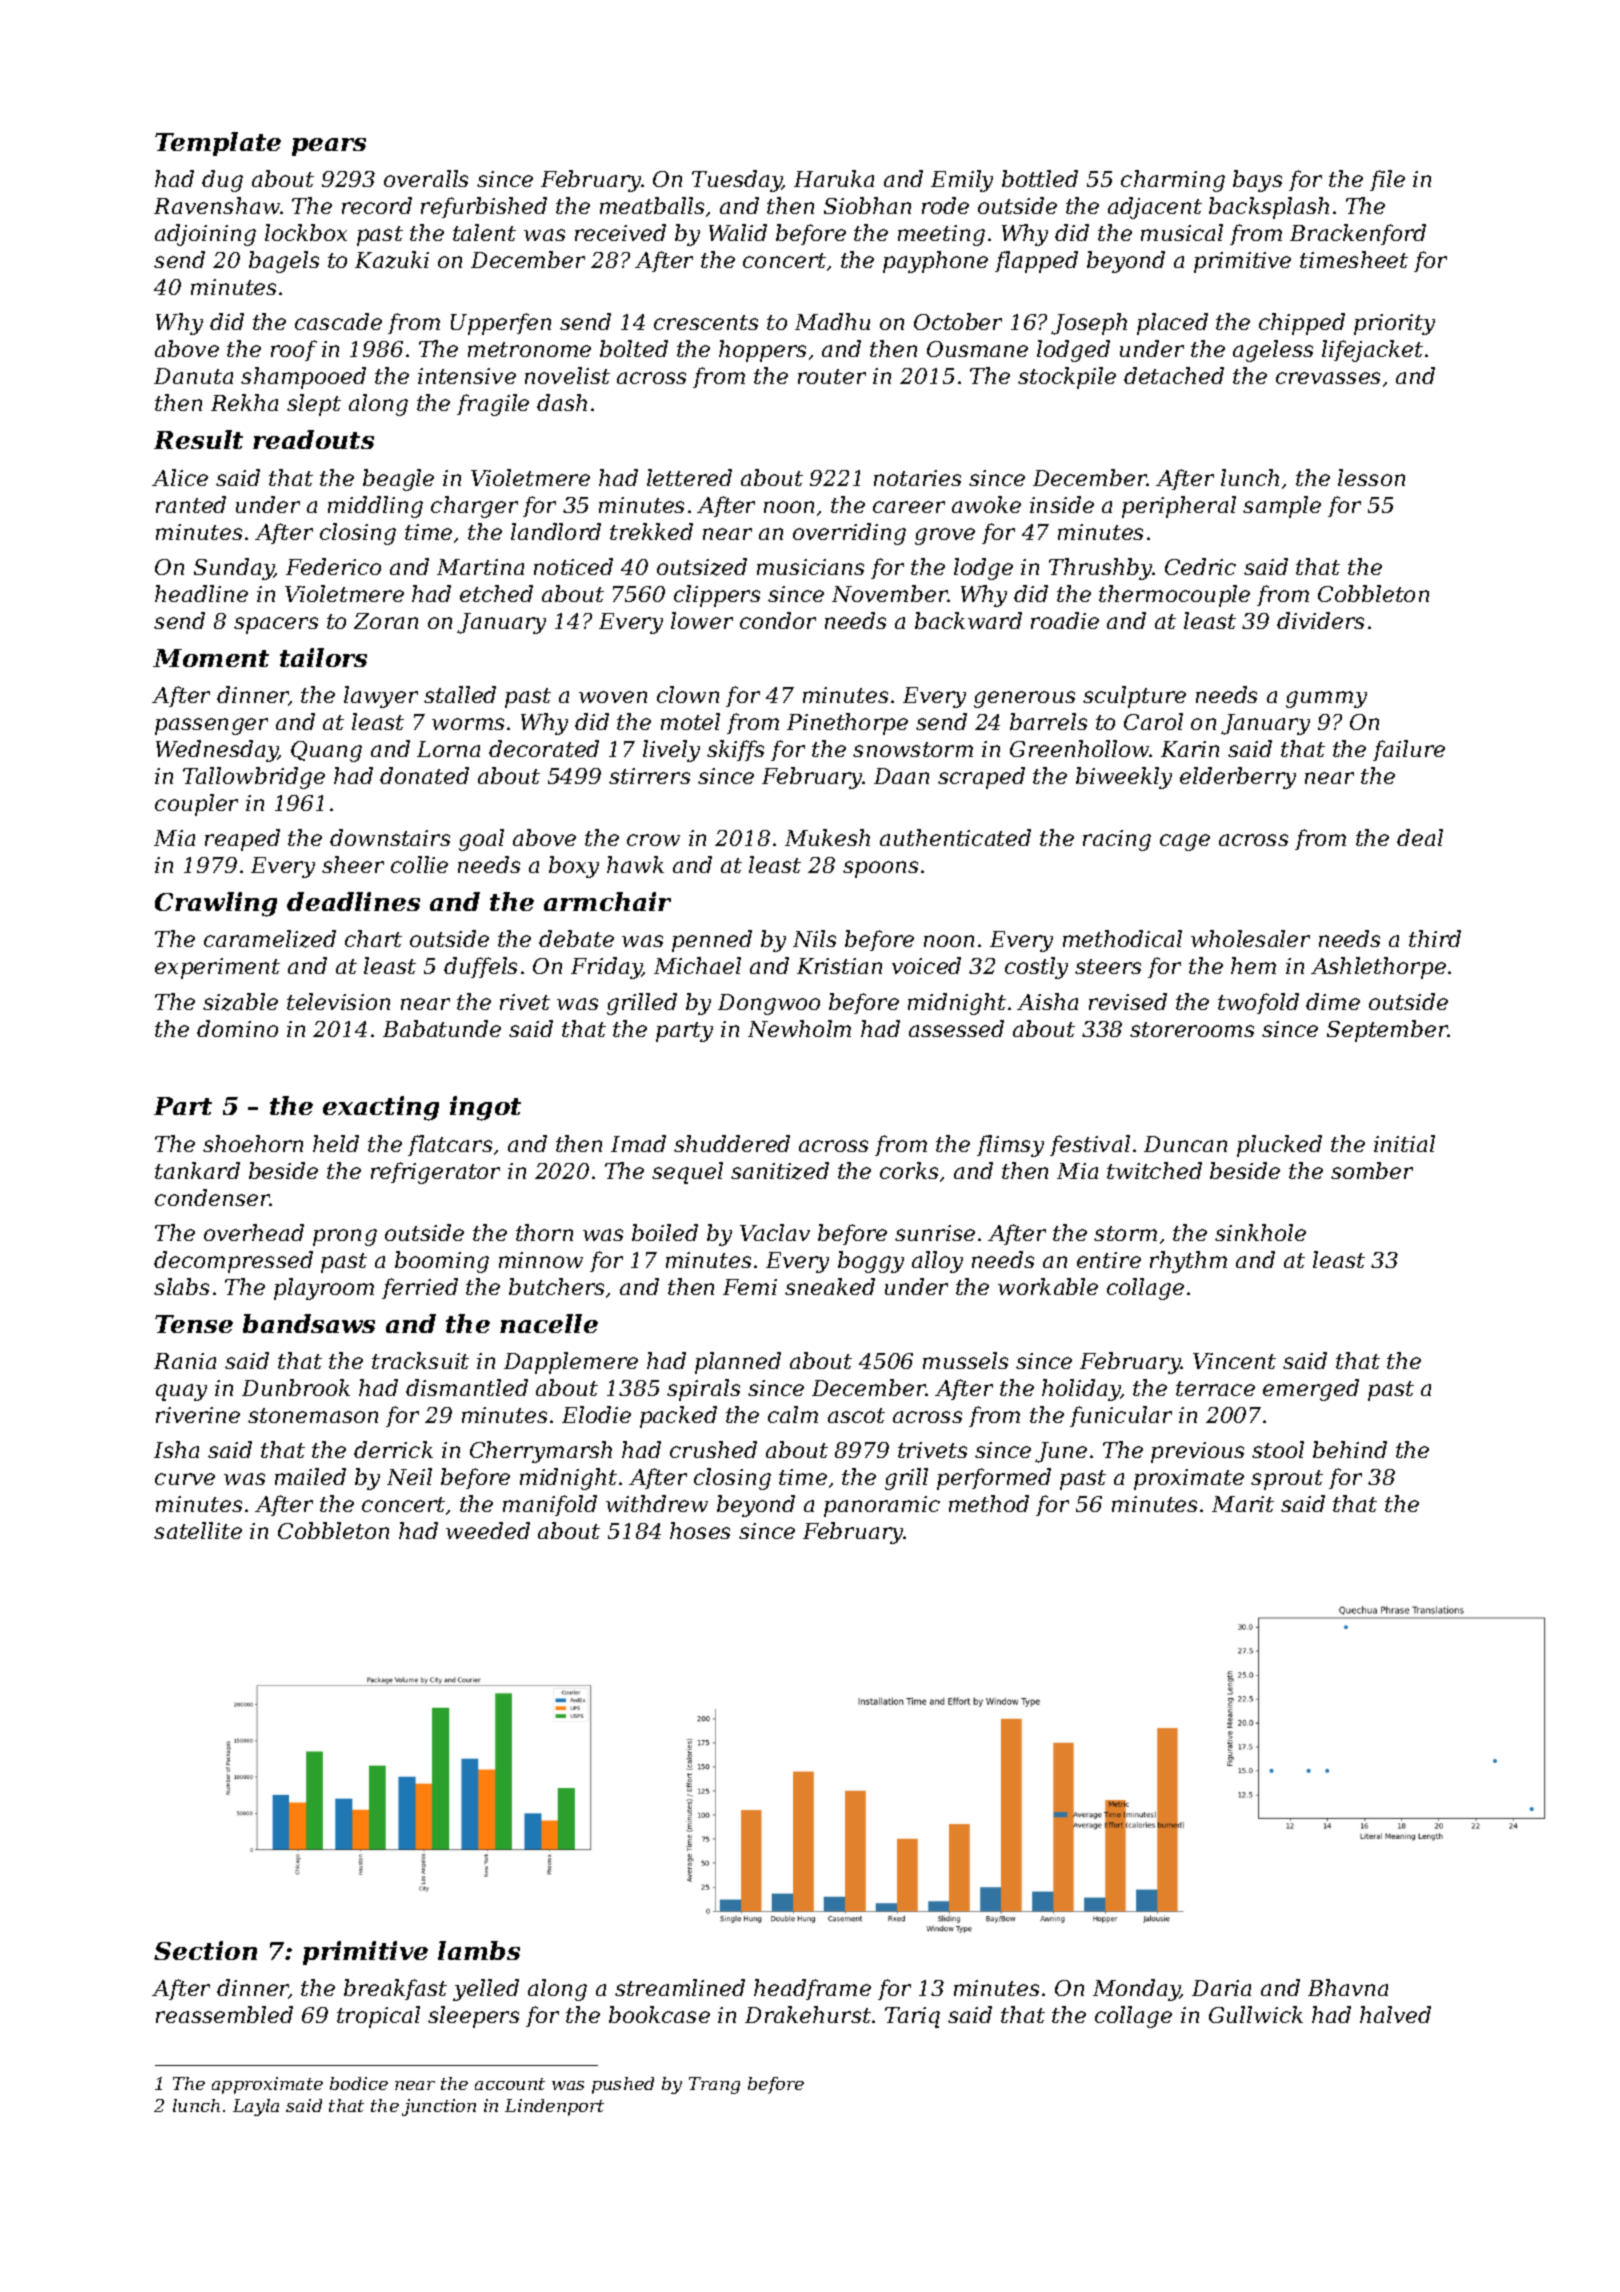 Image resolution: width=1620 pixels, height=2292 pixels. I want to click on Daria, so click(1221, 1988).
